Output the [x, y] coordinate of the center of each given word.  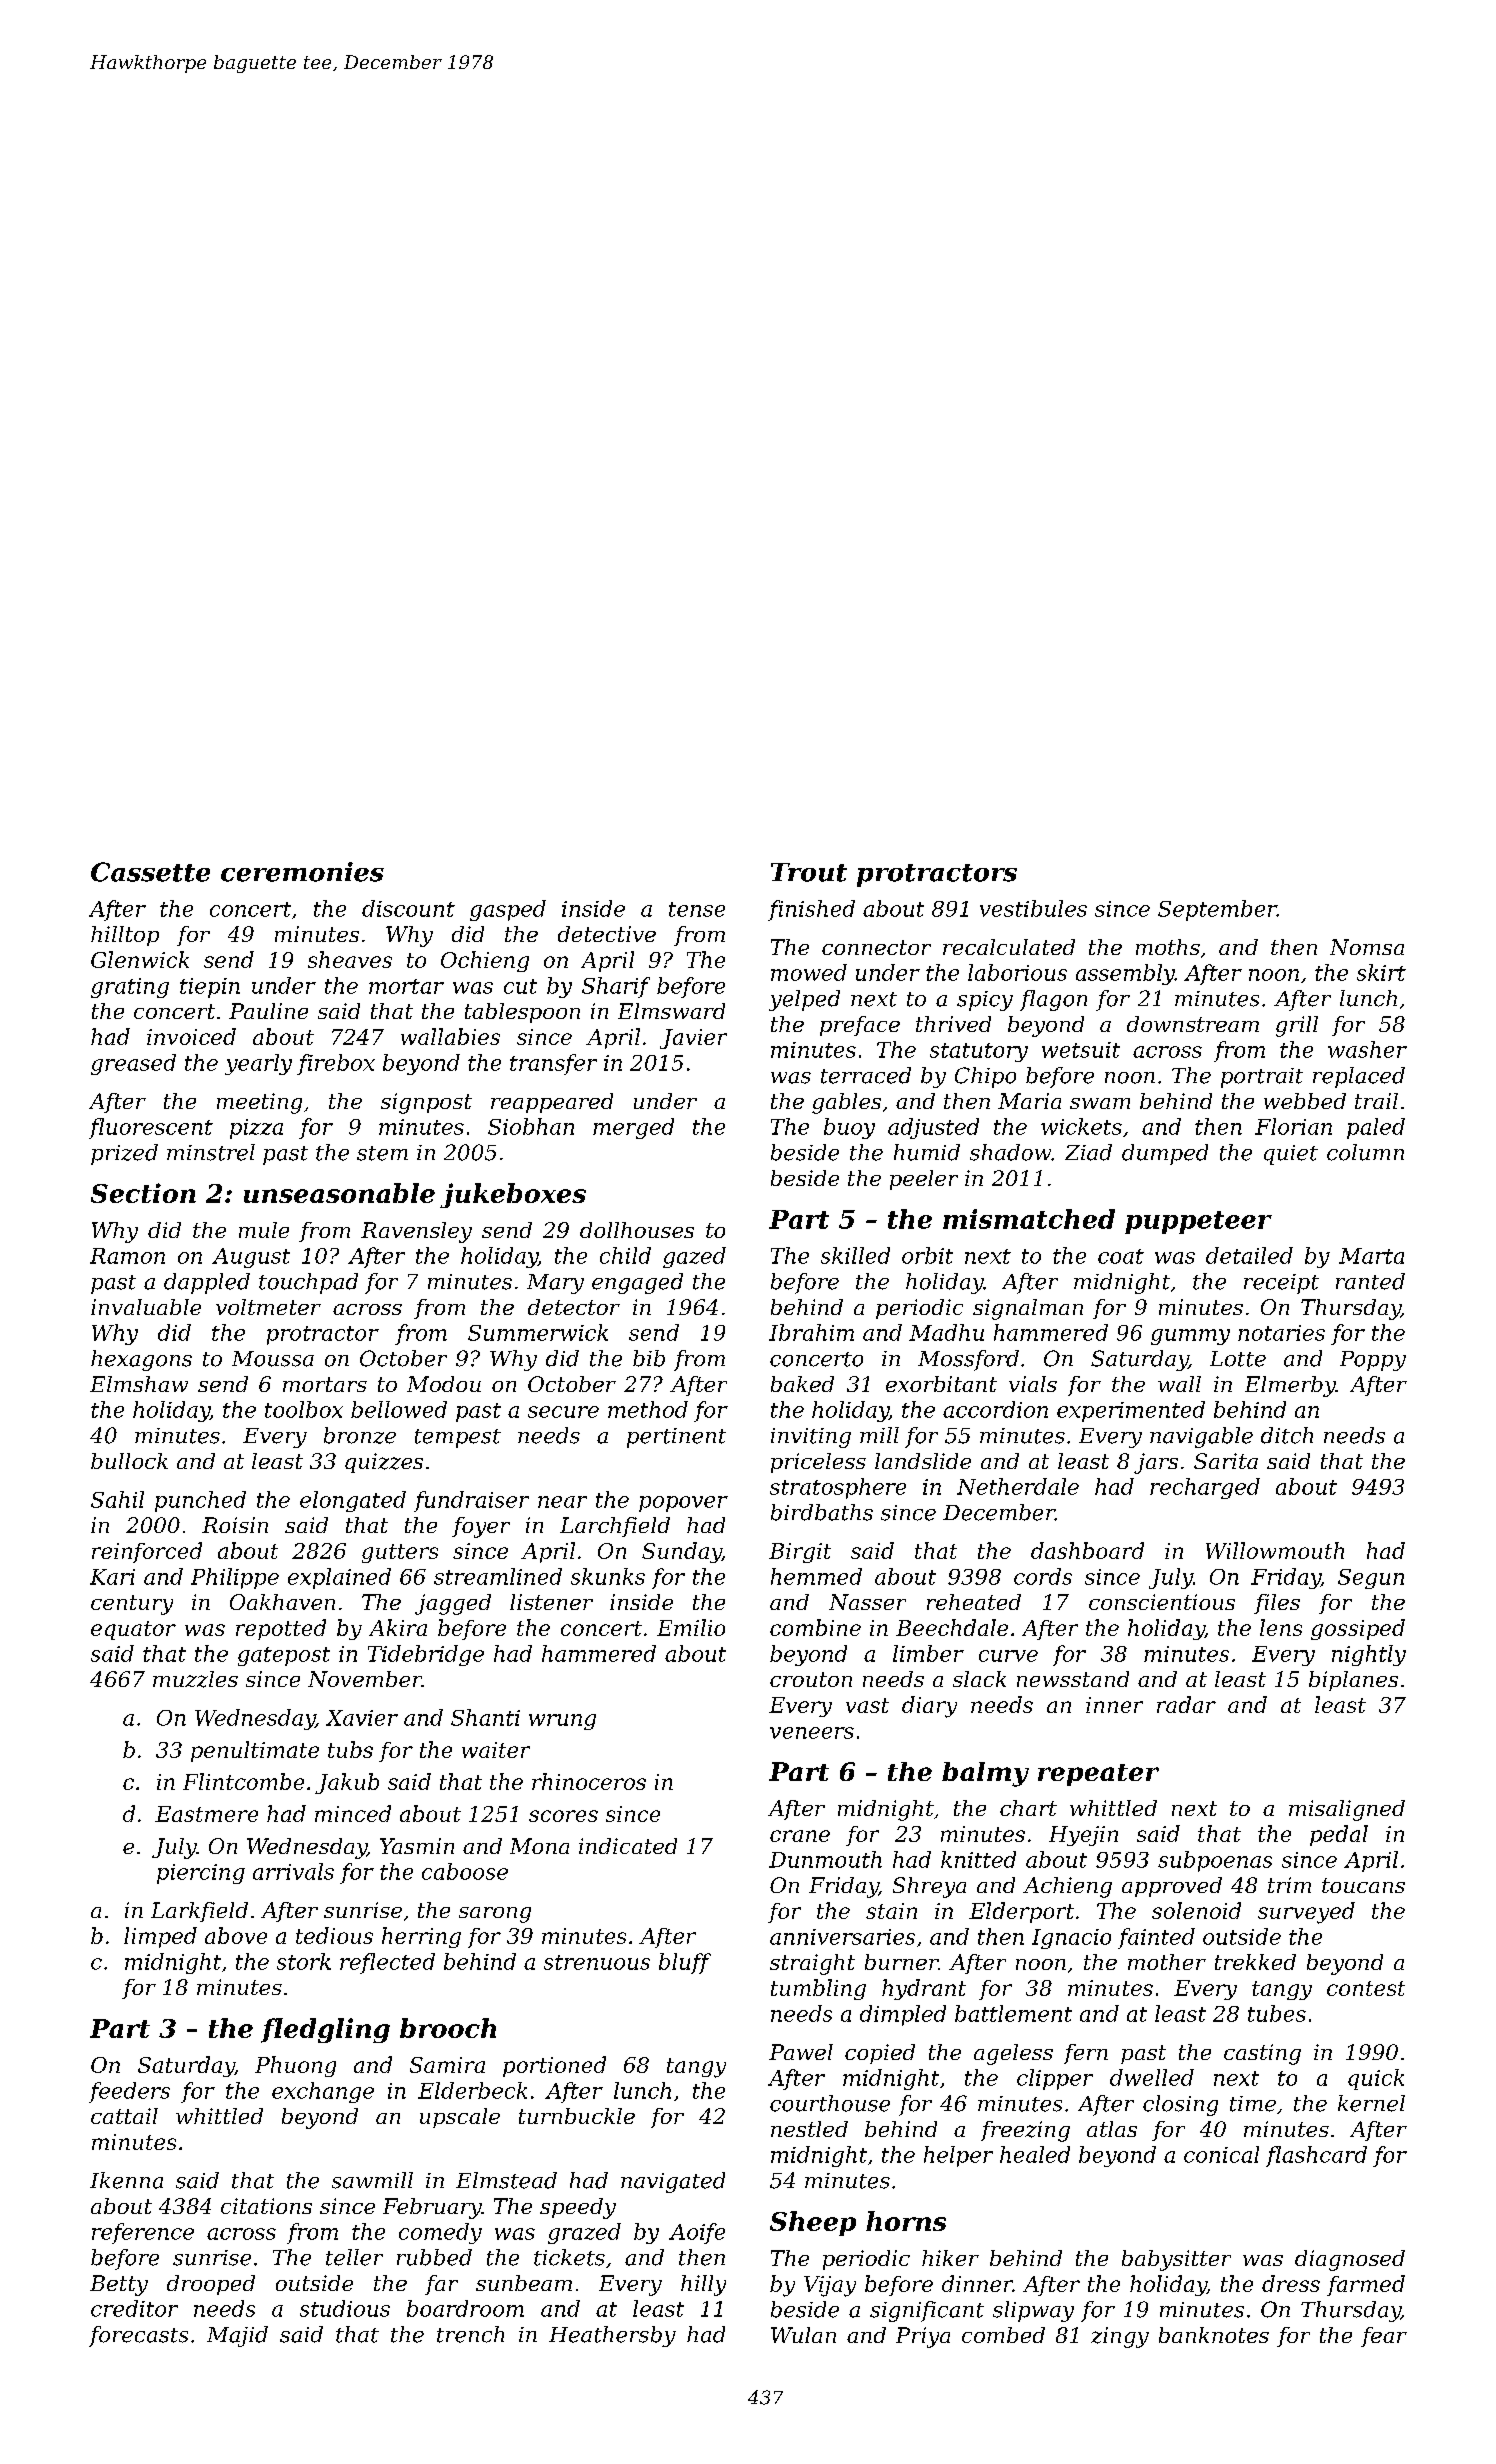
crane [800, 1836]
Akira [398, 1627]
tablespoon [522, 1013]
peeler [924, 1180]
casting [1262, 2054]
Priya [923, 2337]
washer [1367, 1049]
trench [470, 2334]
